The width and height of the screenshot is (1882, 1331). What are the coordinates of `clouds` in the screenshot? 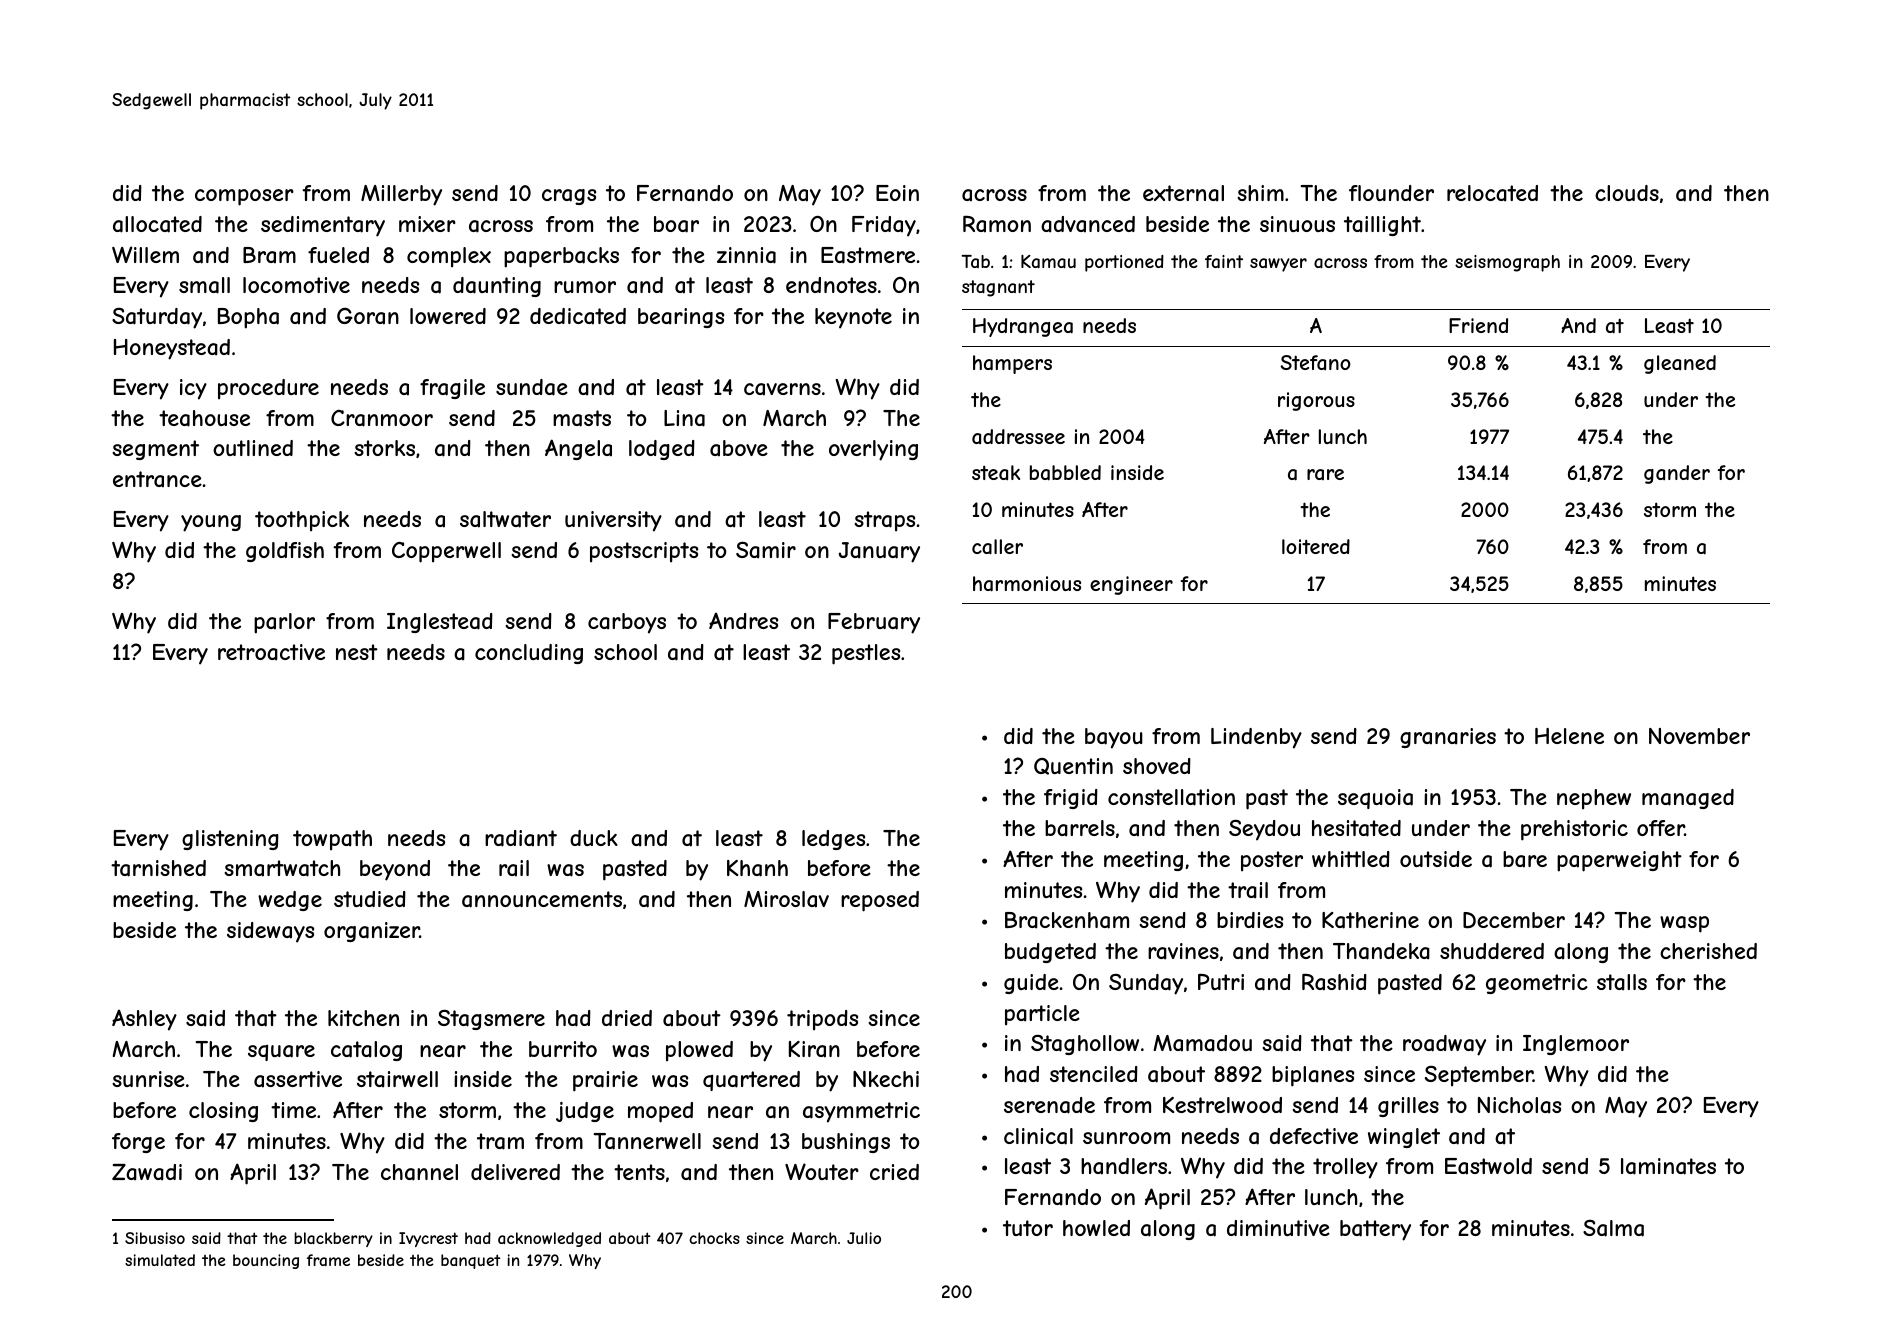 It's located at (1627, 193).
